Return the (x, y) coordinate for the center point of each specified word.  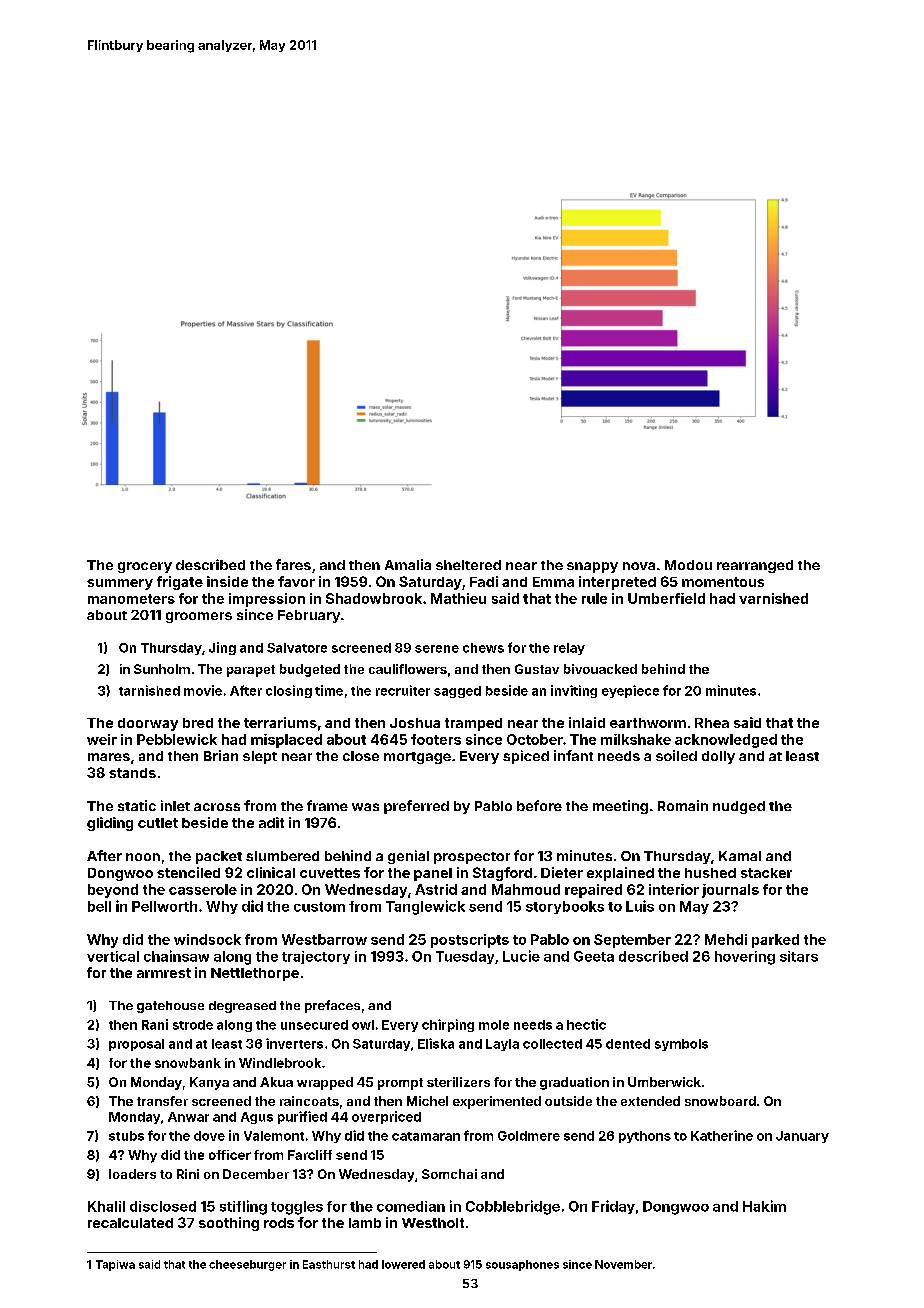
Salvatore (297, 648)
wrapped (325, 1083)
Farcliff (310, 1155)
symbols (681, 1045)
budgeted (310, 670)
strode (193, 1025)
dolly (718, 757)
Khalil (106, 1206)
